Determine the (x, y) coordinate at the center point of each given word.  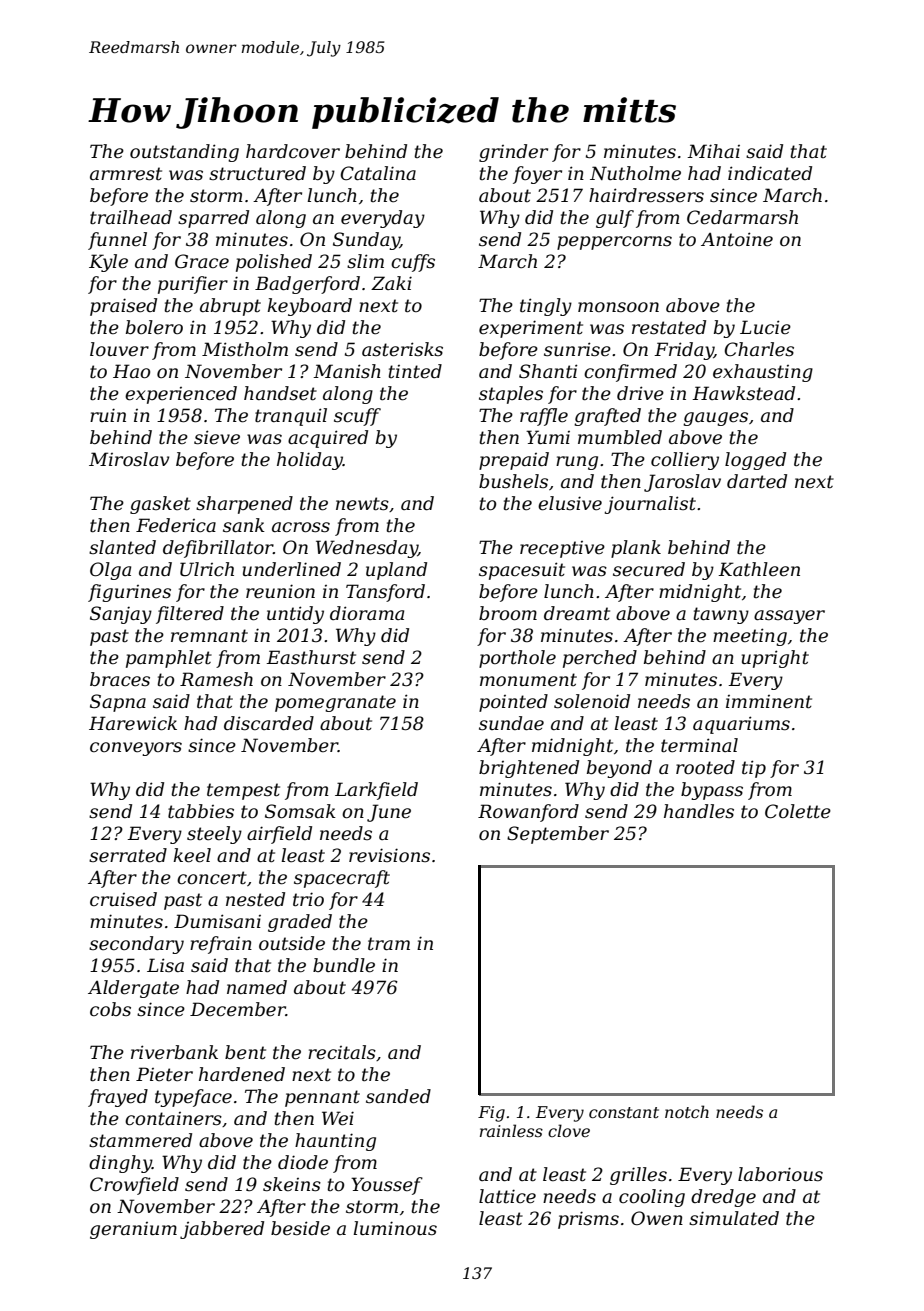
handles (699, 811)
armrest (126, 174)
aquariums (741, 725)
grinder (513, 153)
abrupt (230, 307)
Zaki (391, 283)
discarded (269, 723)
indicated (770, 173)
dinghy (120, 1164)
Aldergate (133, 989)
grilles (638, 1176)
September (558, 835)
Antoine (737, 239)
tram (389, 944)
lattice (507, 1196)
